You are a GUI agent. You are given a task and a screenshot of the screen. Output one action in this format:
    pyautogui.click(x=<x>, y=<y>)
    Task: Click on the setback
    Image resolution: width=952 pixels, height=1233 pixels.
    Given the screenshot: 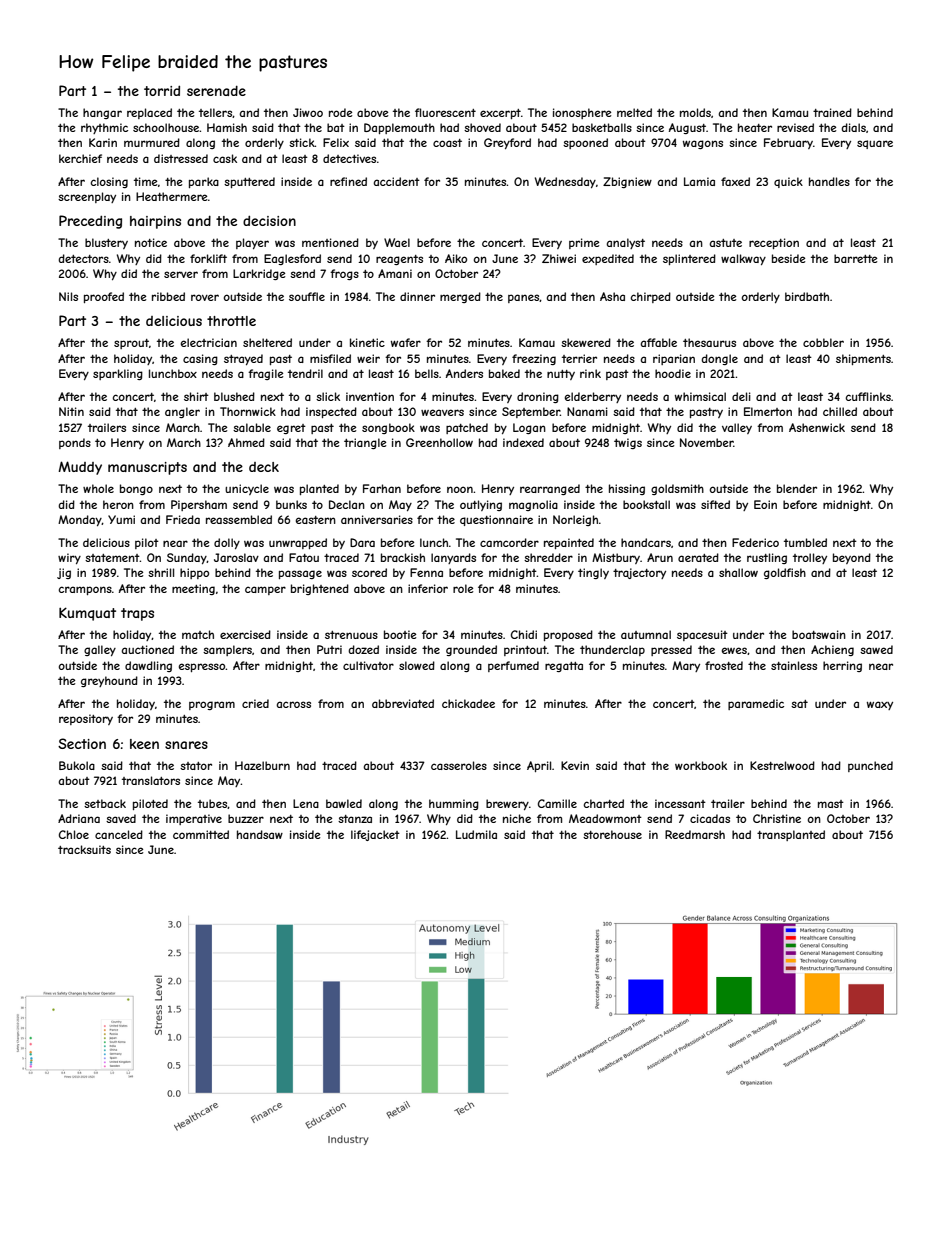 What is the action you would take?
    pyautogui.click(x=105, y=803)
